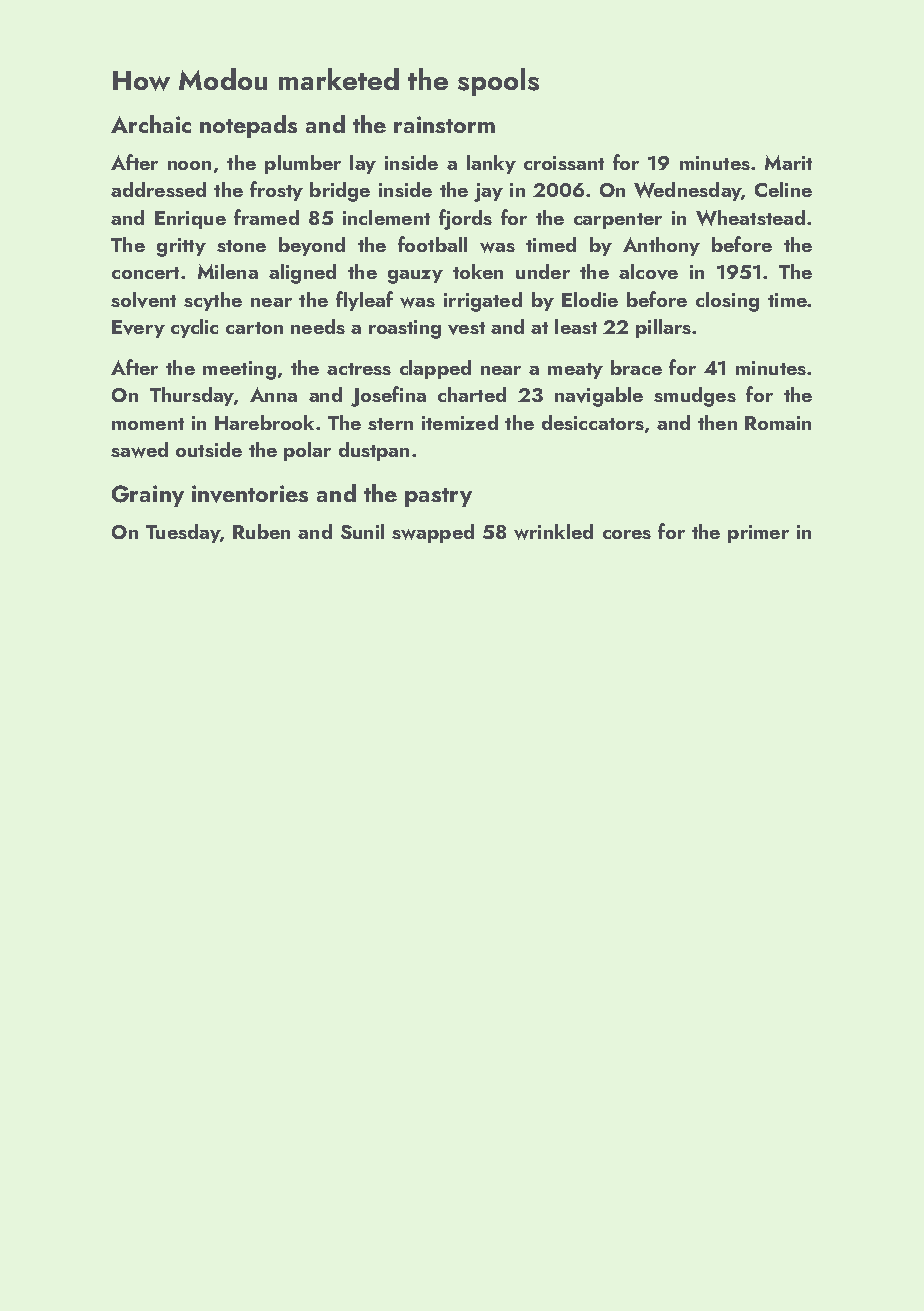  I want to click on croissant, so click(564, 163).
